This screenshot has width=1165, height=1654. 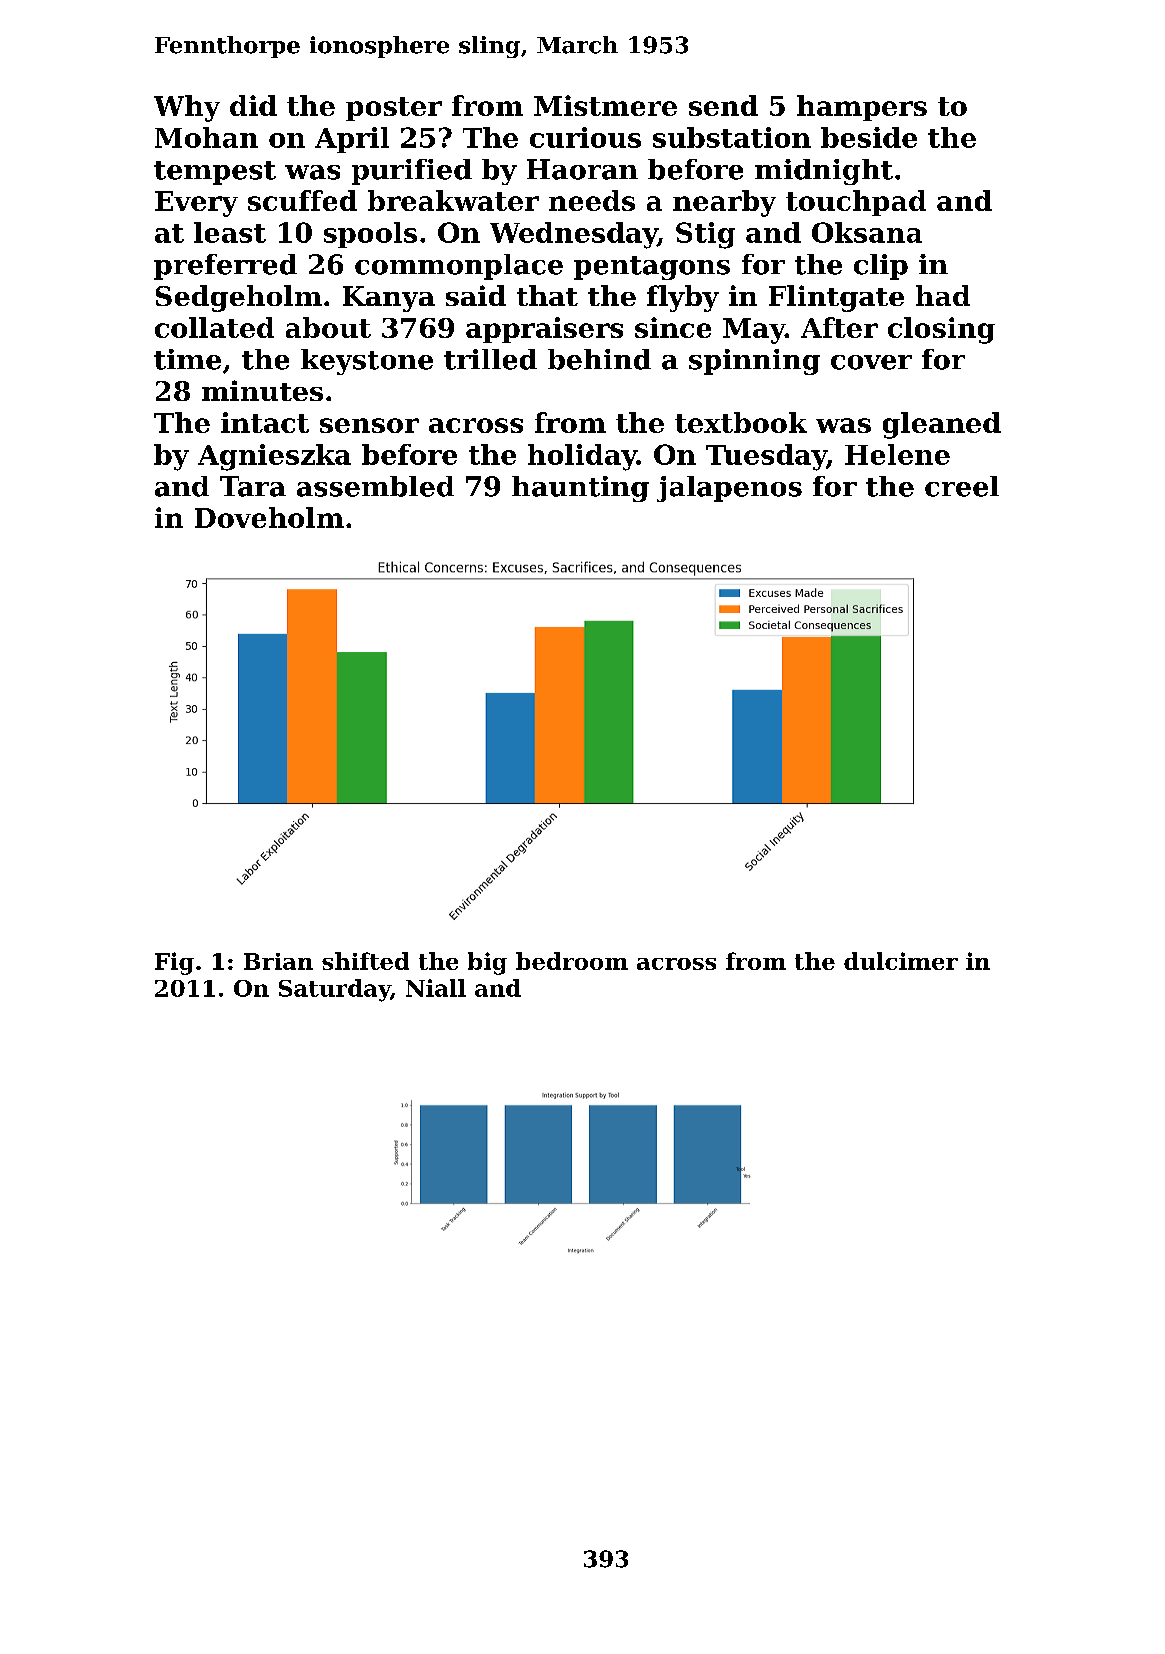 What do you see at coordinates (278, 961) in the screenshot?
I see `Brian` at bounding box center [278, 961].
